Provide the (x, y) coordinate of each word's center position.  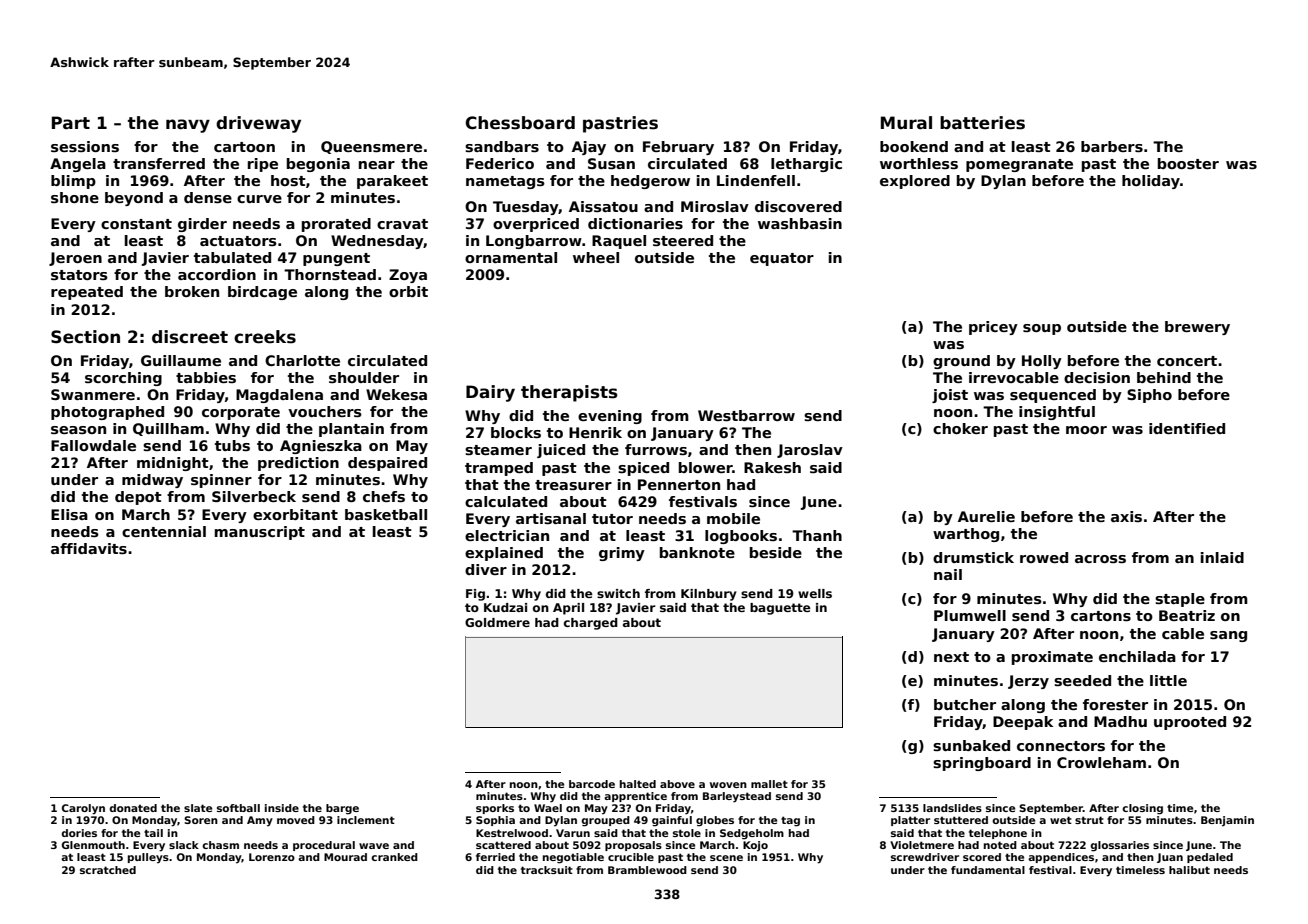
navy (188, 126)
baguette (780, 609)
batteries (982, 123)
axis (1126, 516)
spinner (221, 481)
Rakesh (772, 467)
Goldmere (497, 622)
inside (282, 808)
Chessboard (520, 123)
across (1100, 559)
